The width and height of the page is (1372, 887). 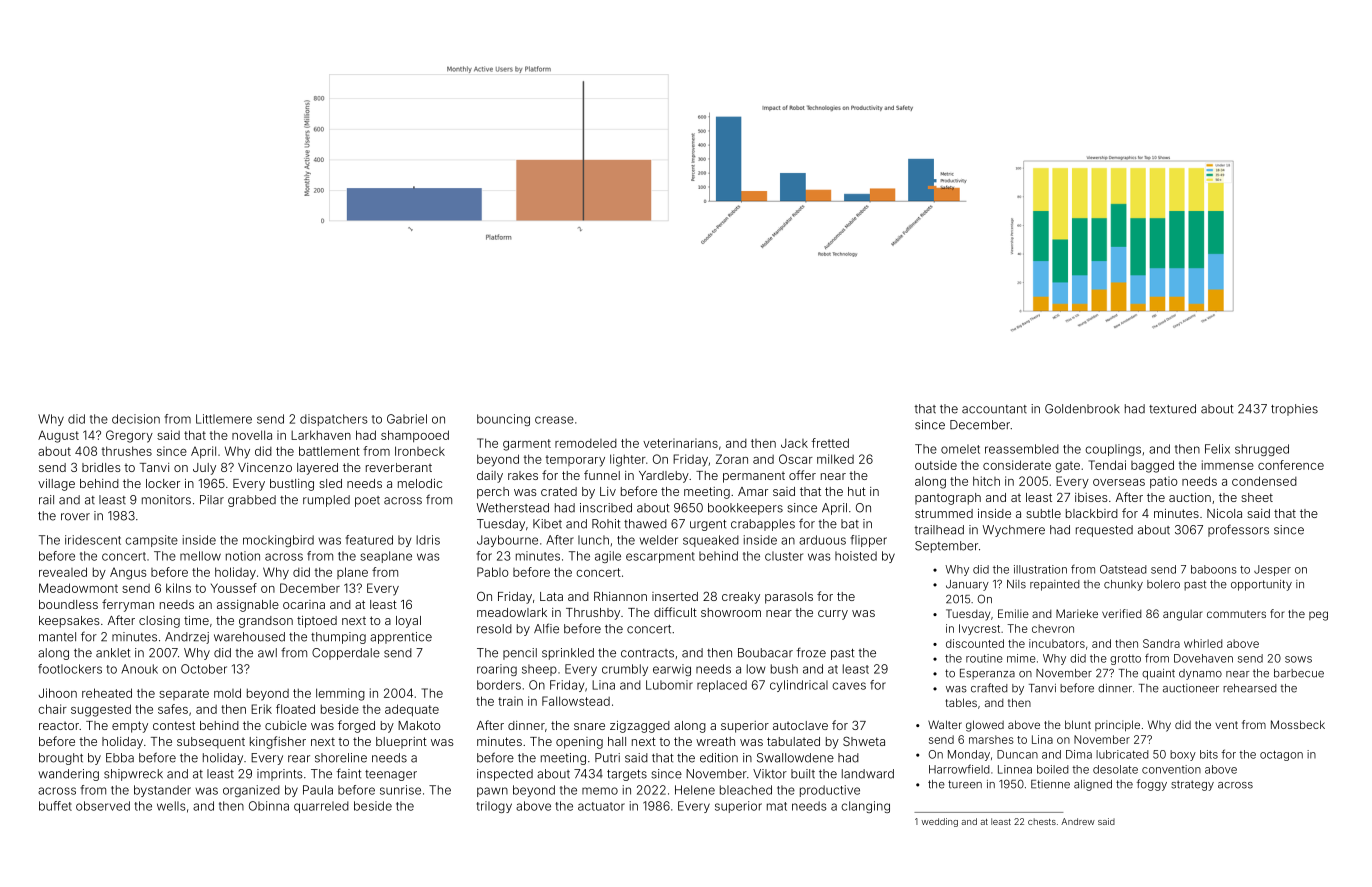 I want to click on bystander, so click(x=162, y=791).
